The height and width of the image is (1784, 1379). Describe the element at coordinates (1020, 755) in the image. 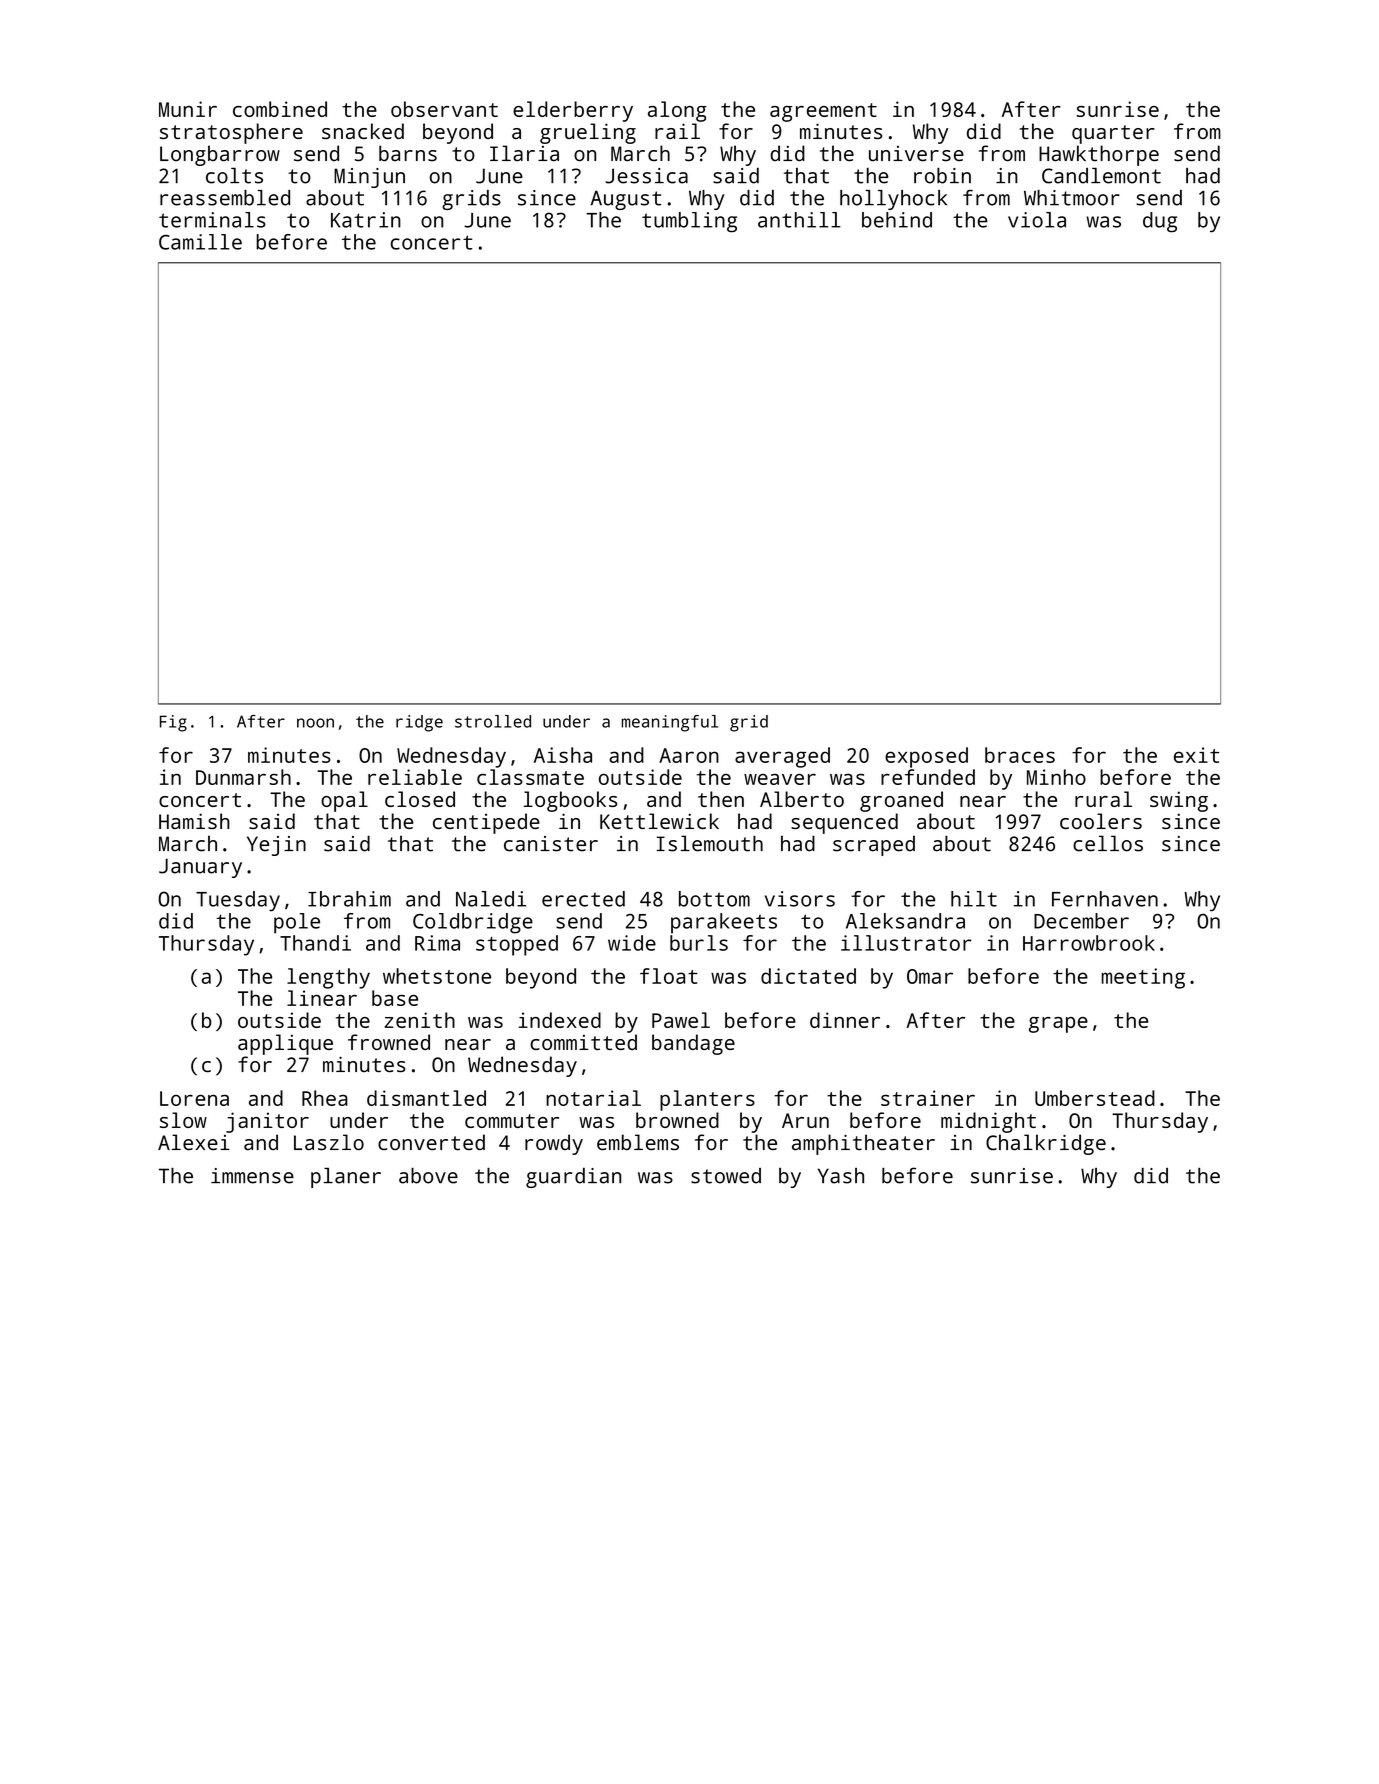

I see `braces` at that location.
